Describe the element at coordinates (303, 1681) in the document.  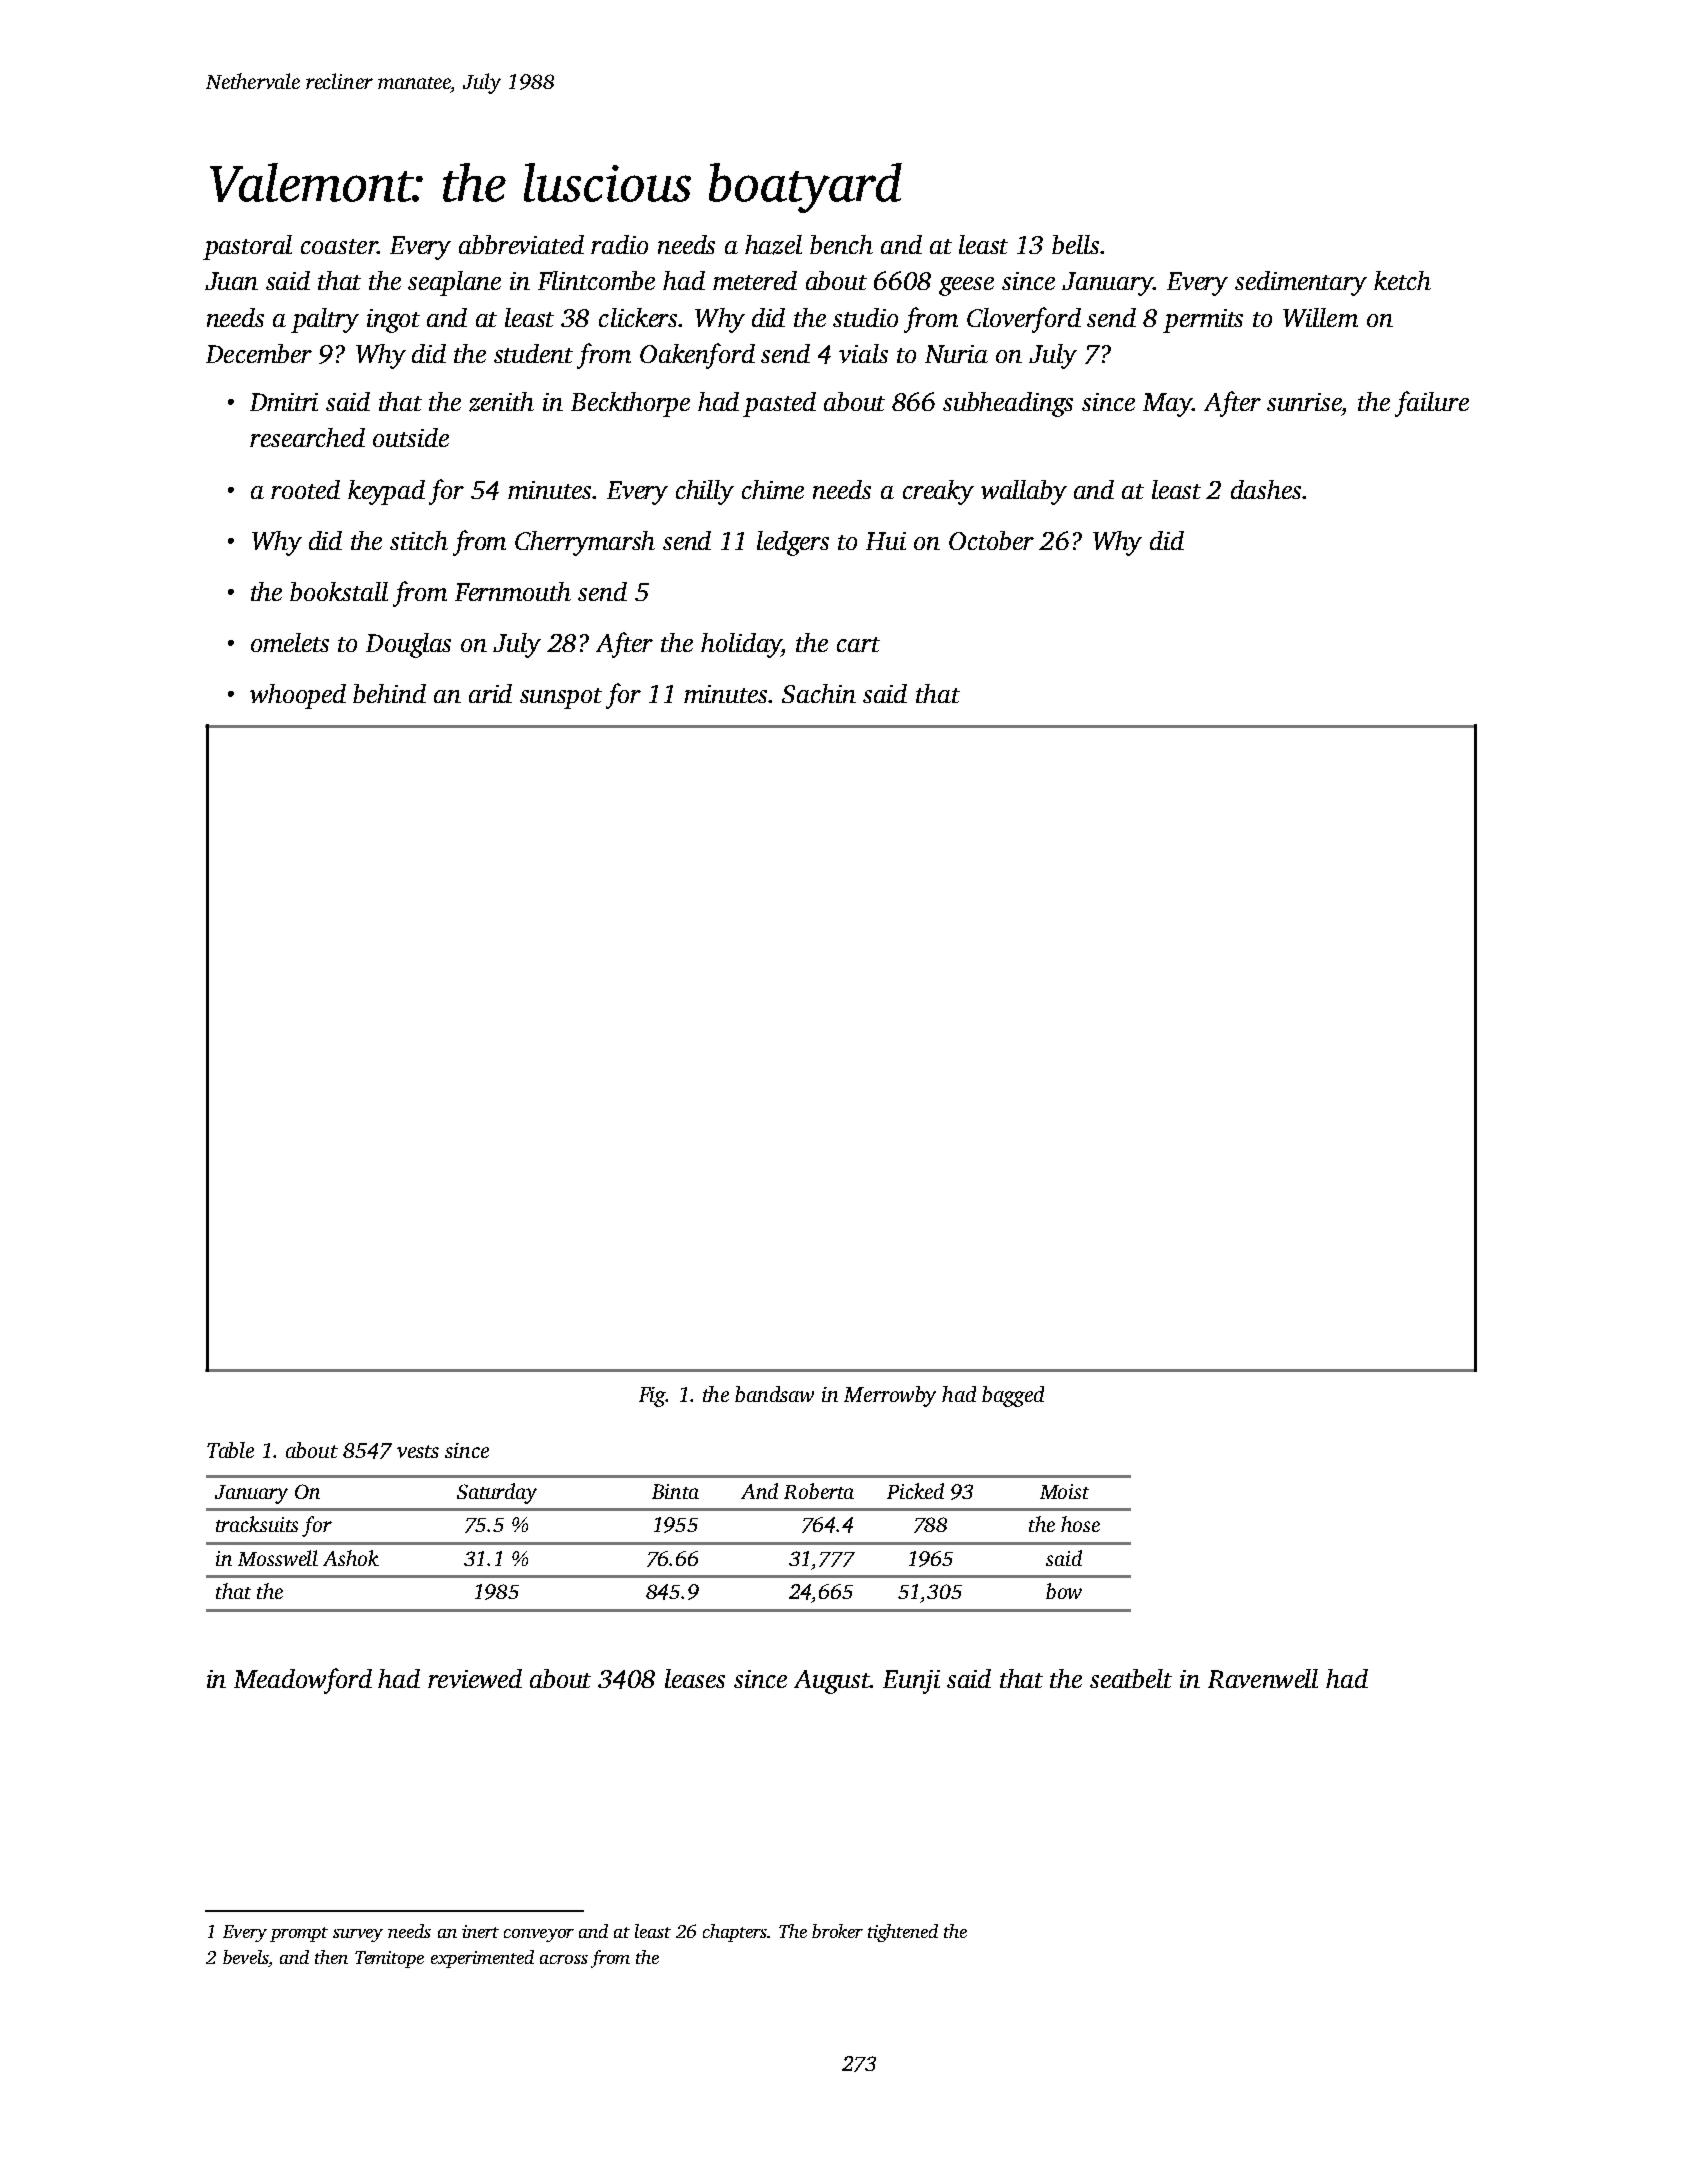
I see `Meadowford` at that location.
